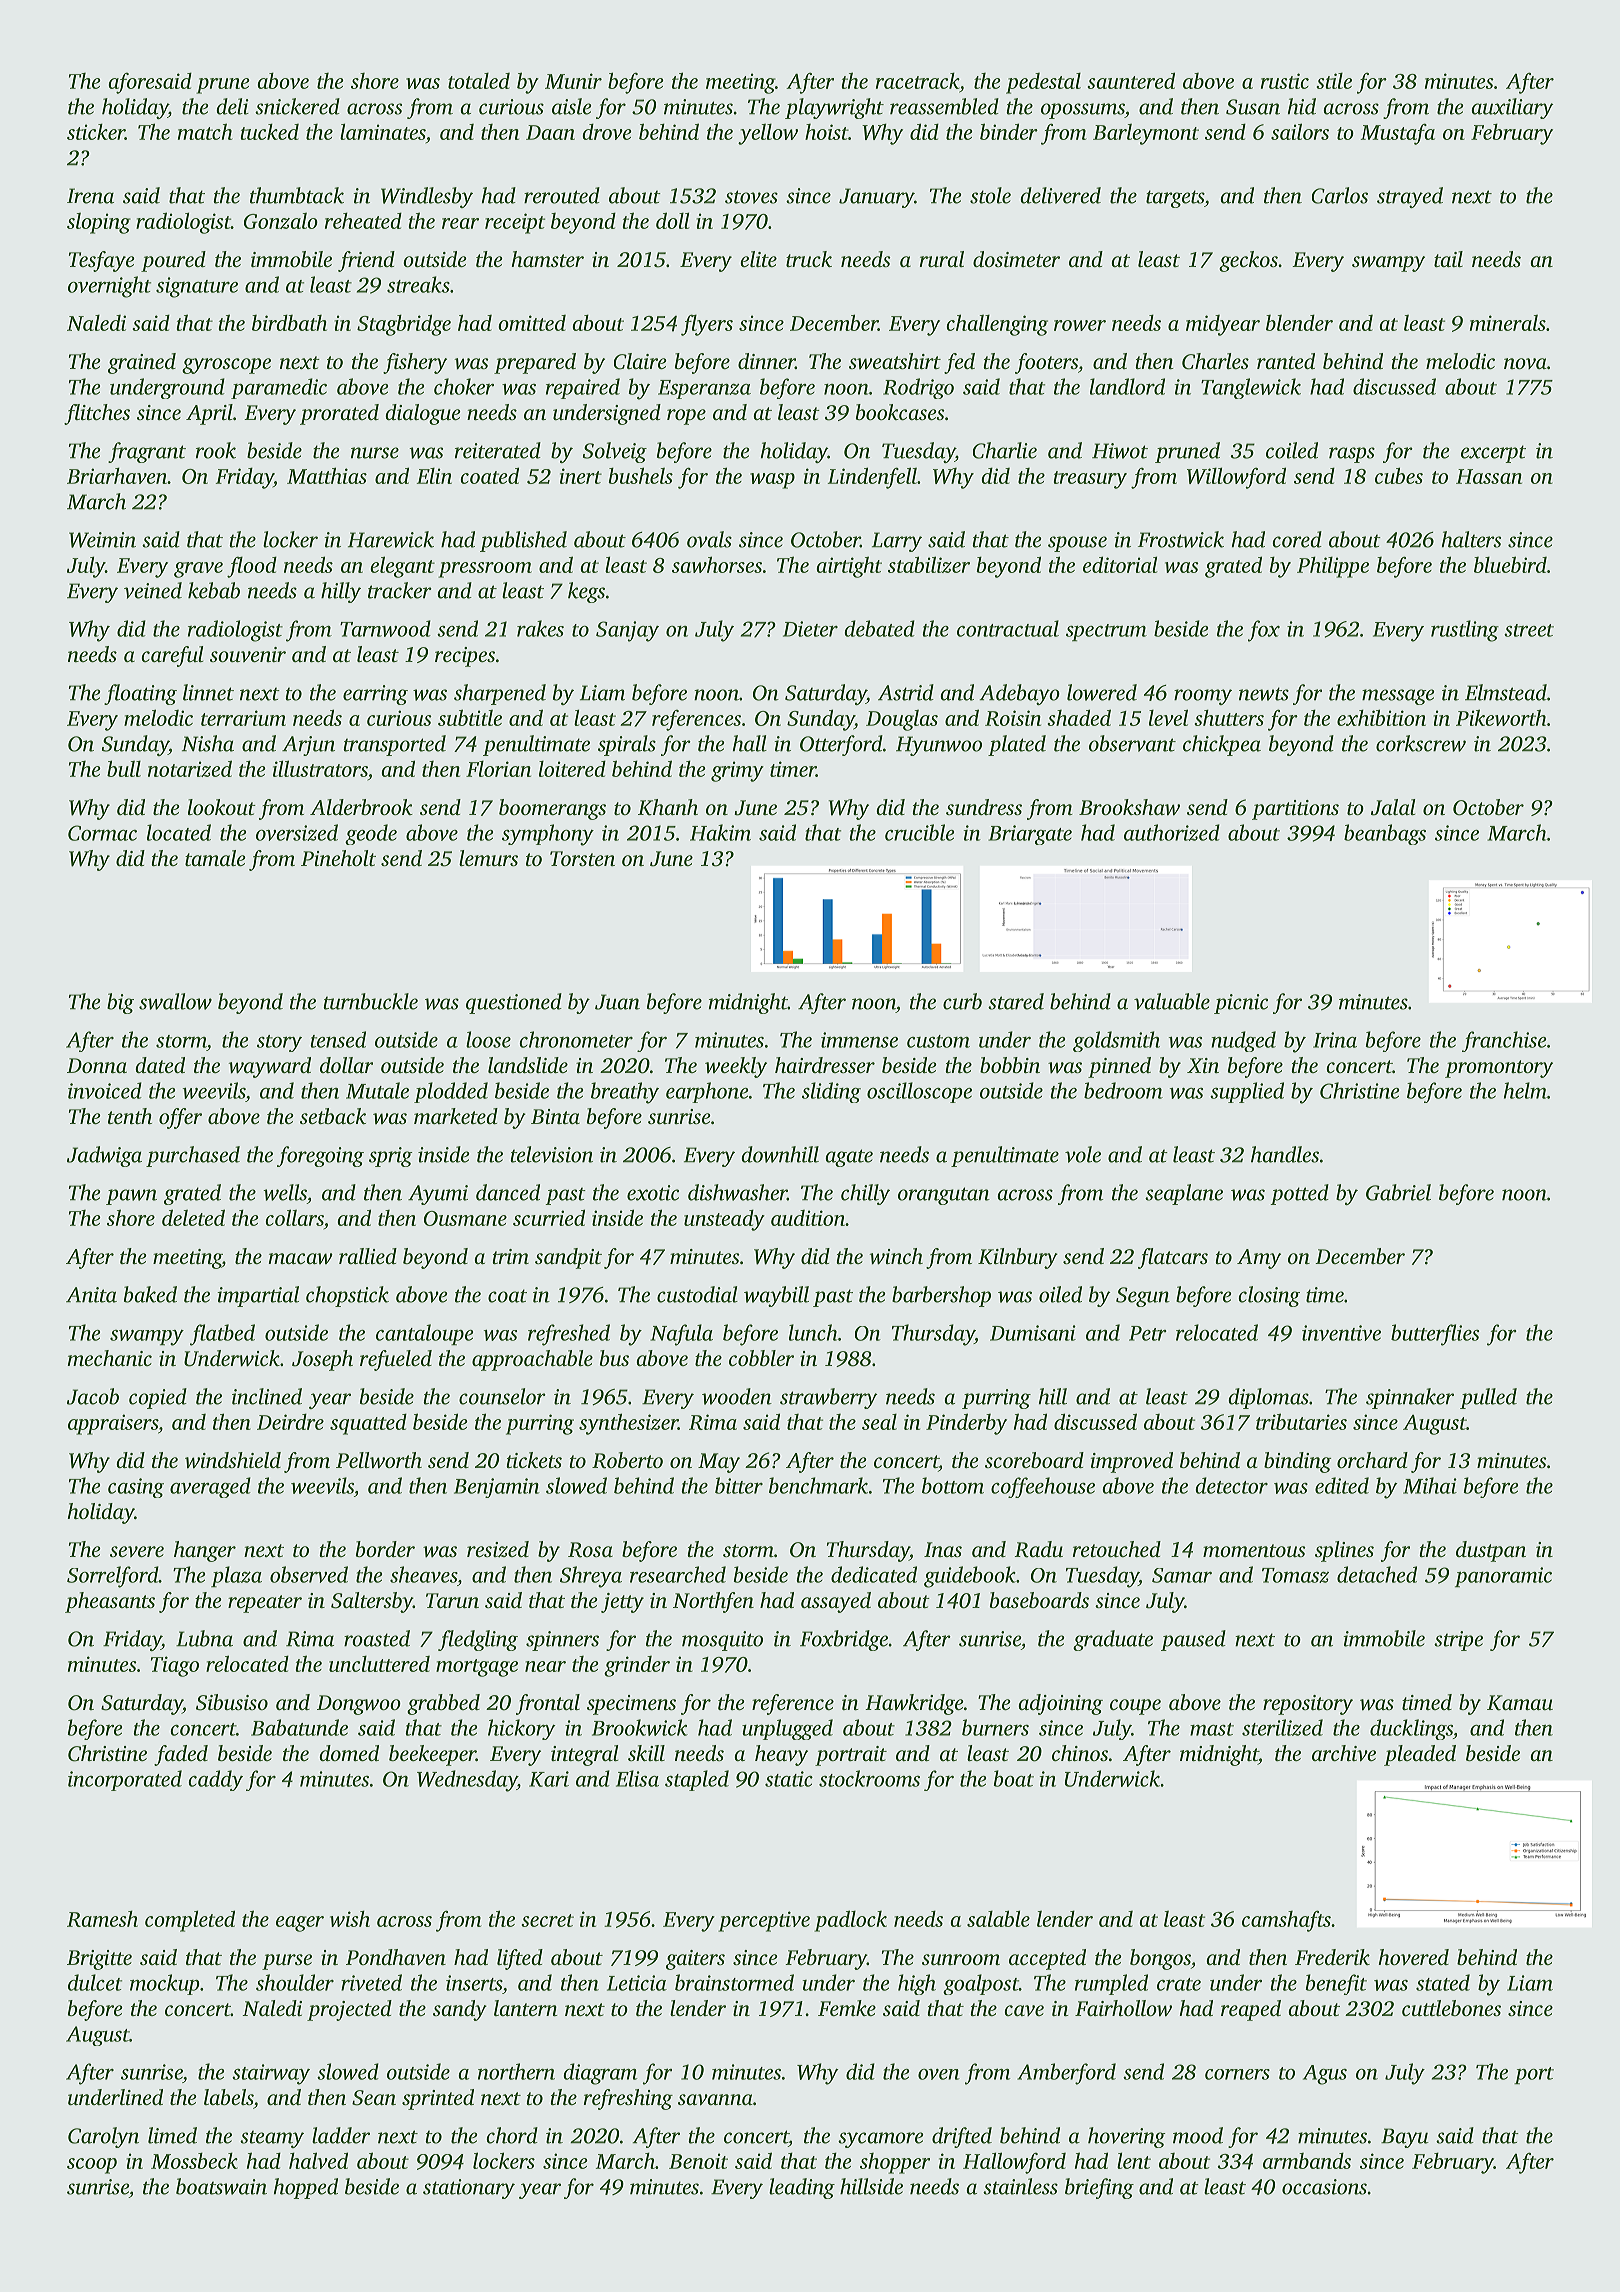 The height and width of the image is (2292, 1620). What do you see at coordinates (1512, 108) in the image?
I see `auxiliary` at bounding box center [1512, 108].
